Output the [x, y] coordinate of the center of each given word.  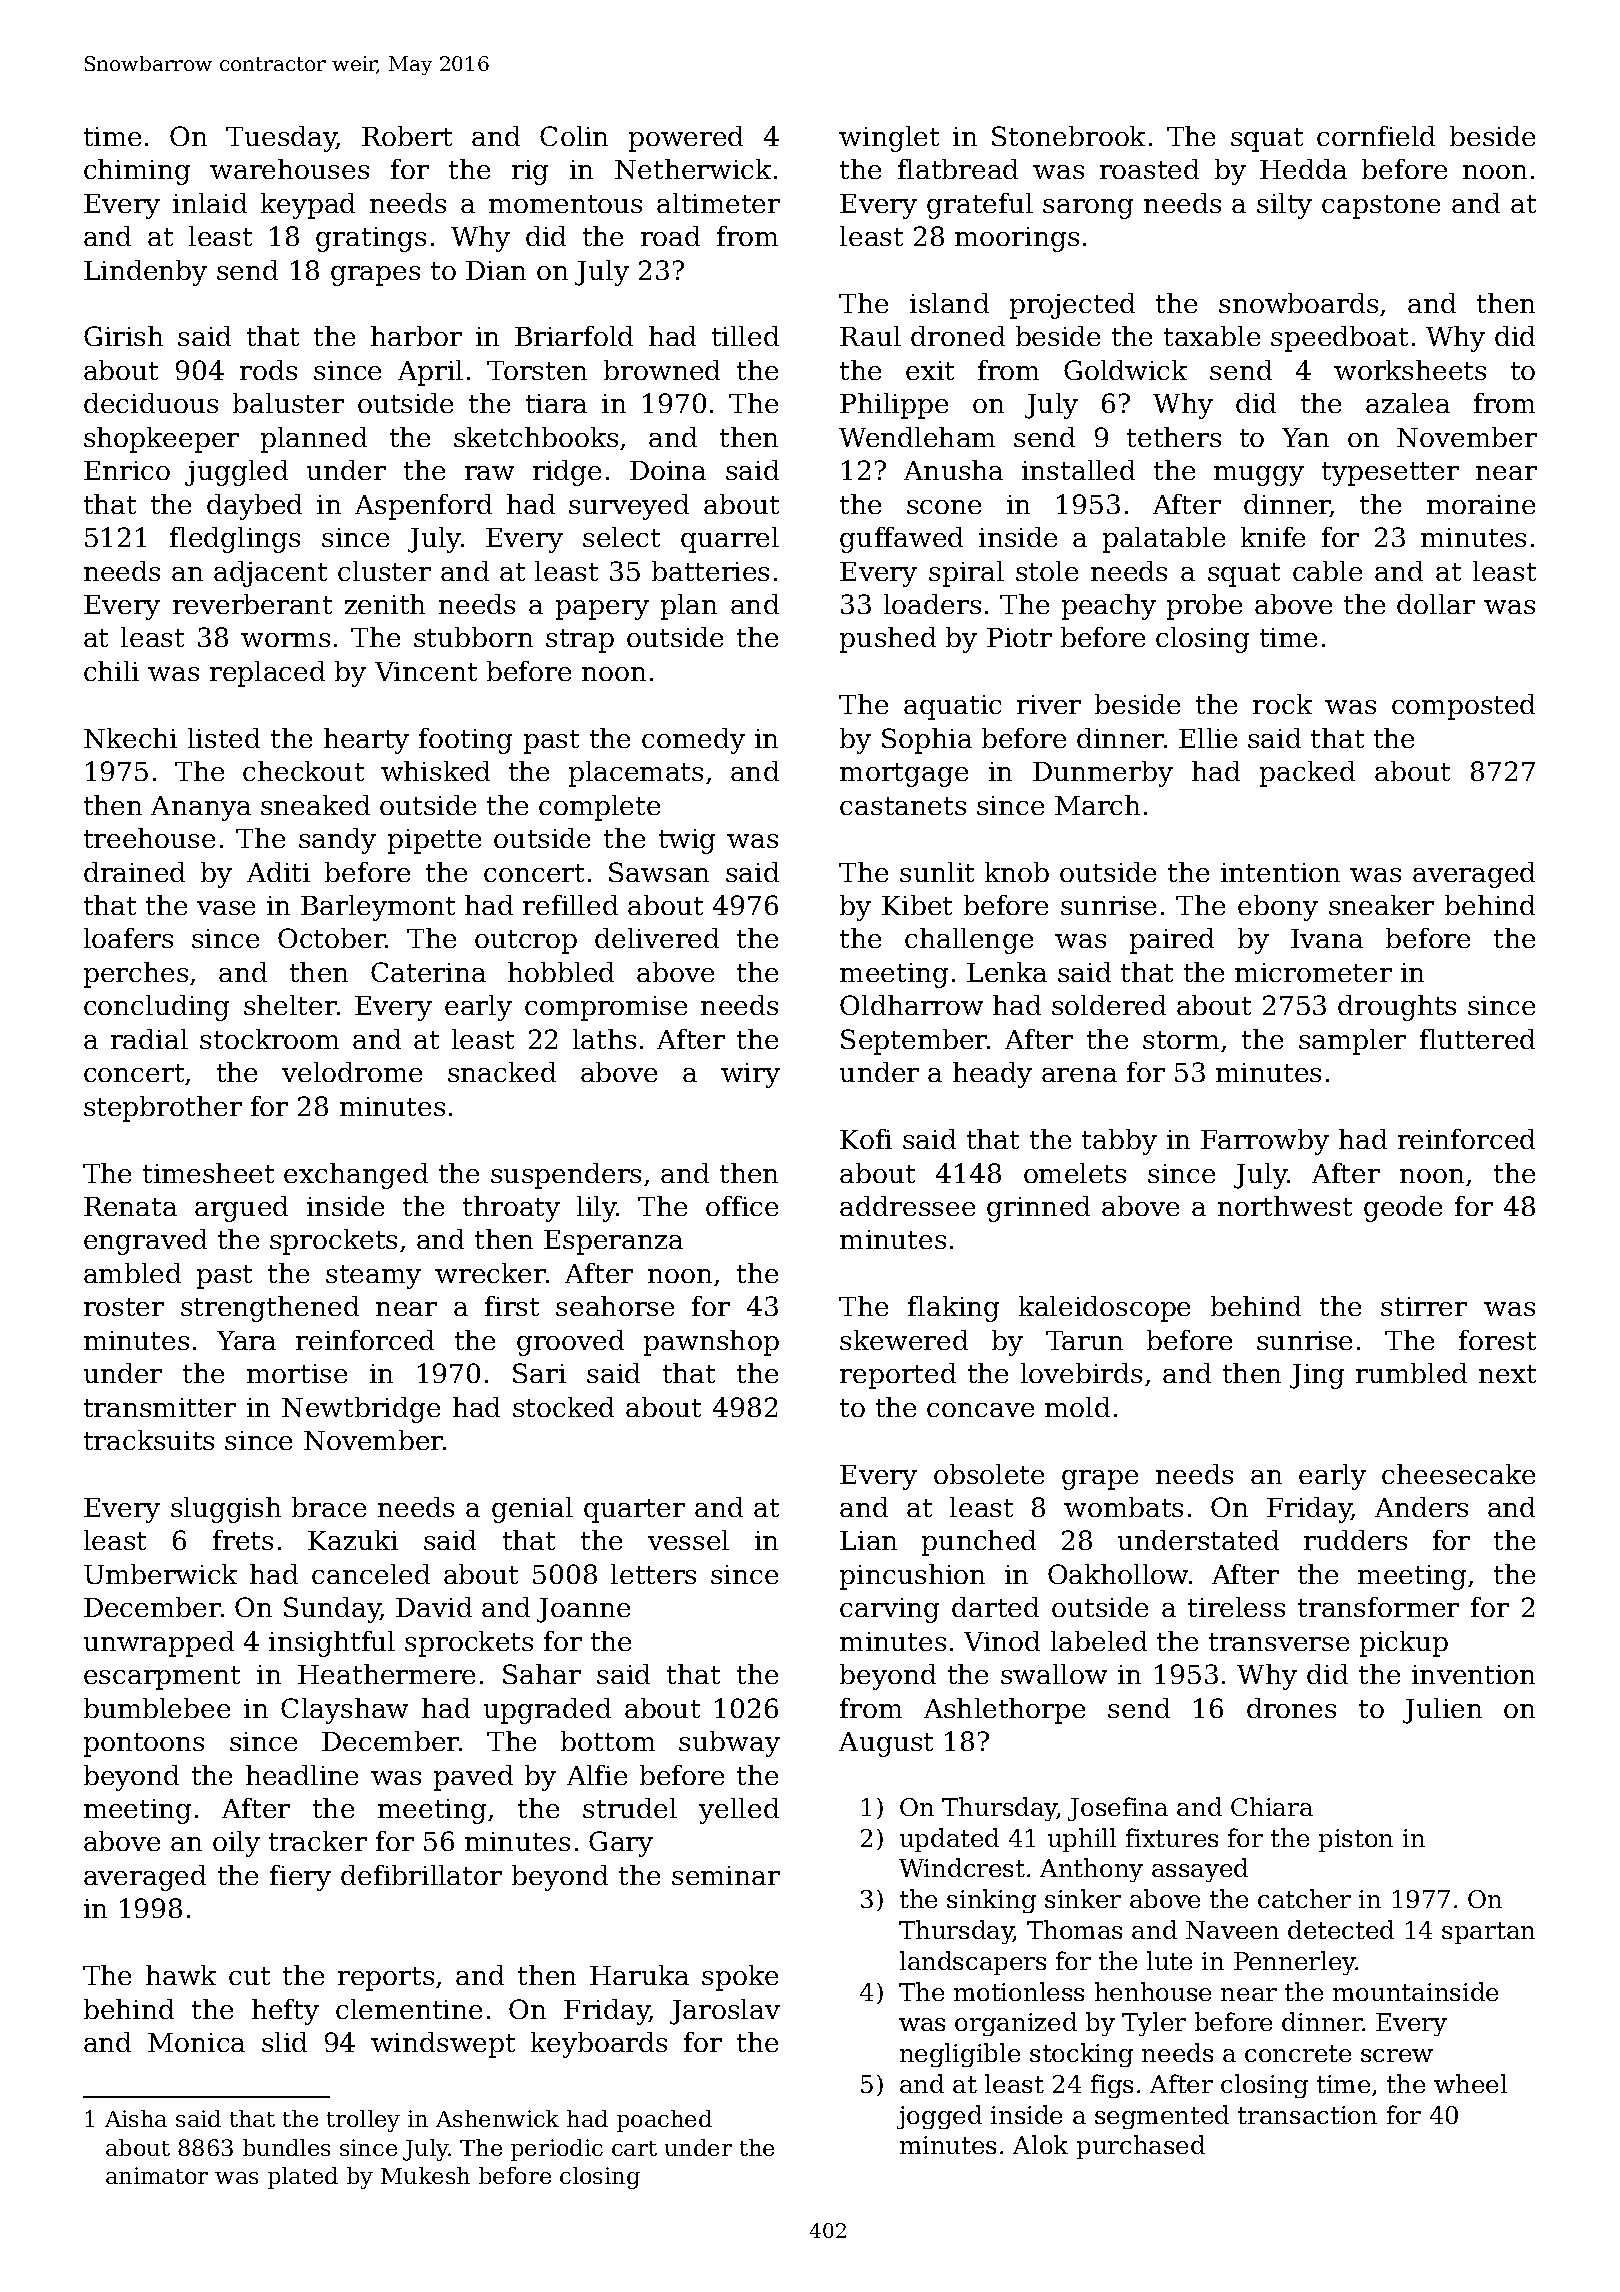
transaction [1307, 2115]
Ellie [1208, 738]
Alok [1040, 2144]
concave [980, 1410]
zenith [385, 604]
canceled [371, 1574]
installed [1078, 470]
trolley [363, 2121]
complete [599, 808]
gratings [371, 239]
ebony [1278, 908]
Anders [1421, 1507]
